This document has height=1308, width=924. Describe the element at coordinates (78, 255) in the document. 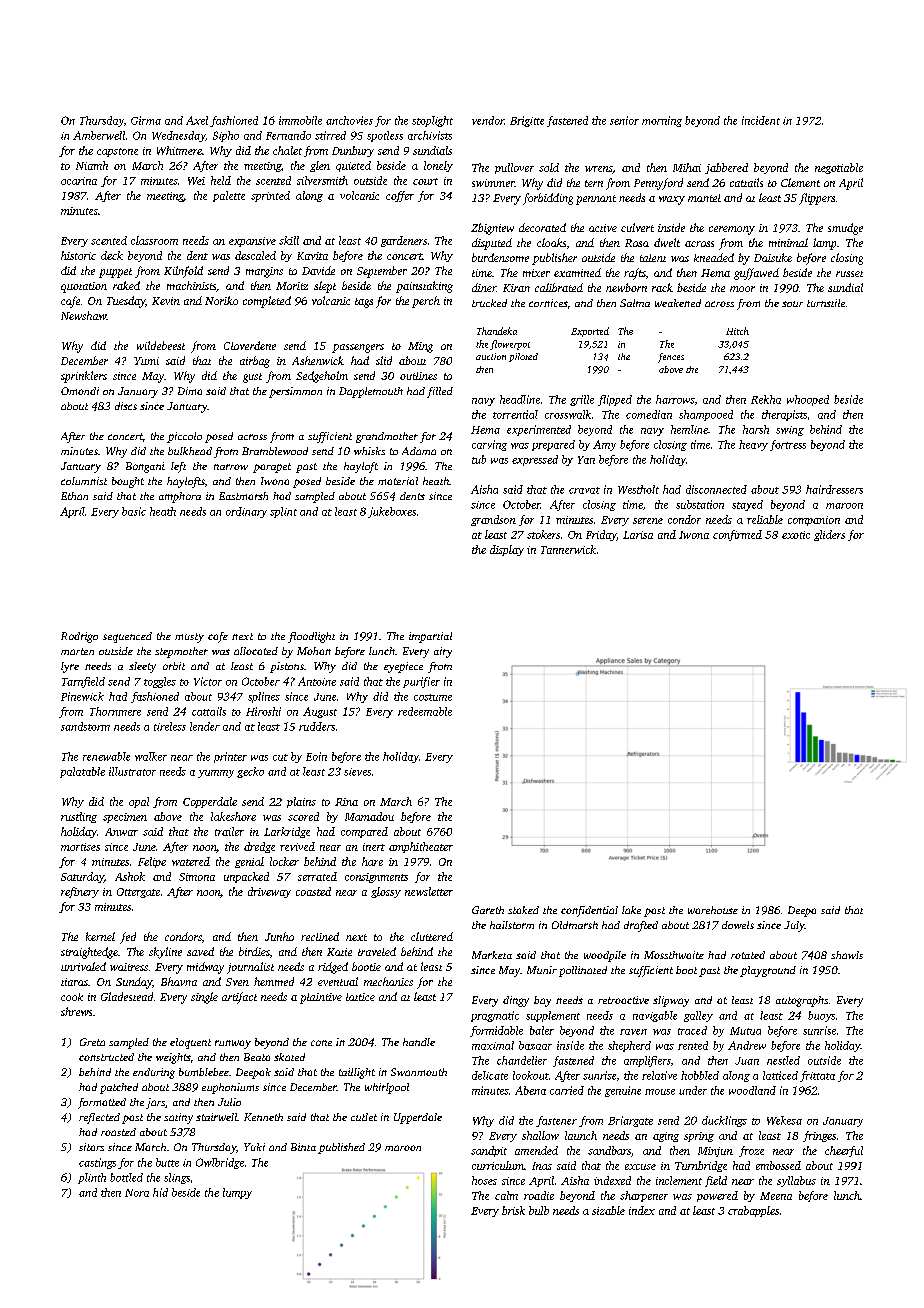

I see `historic` at that location.
